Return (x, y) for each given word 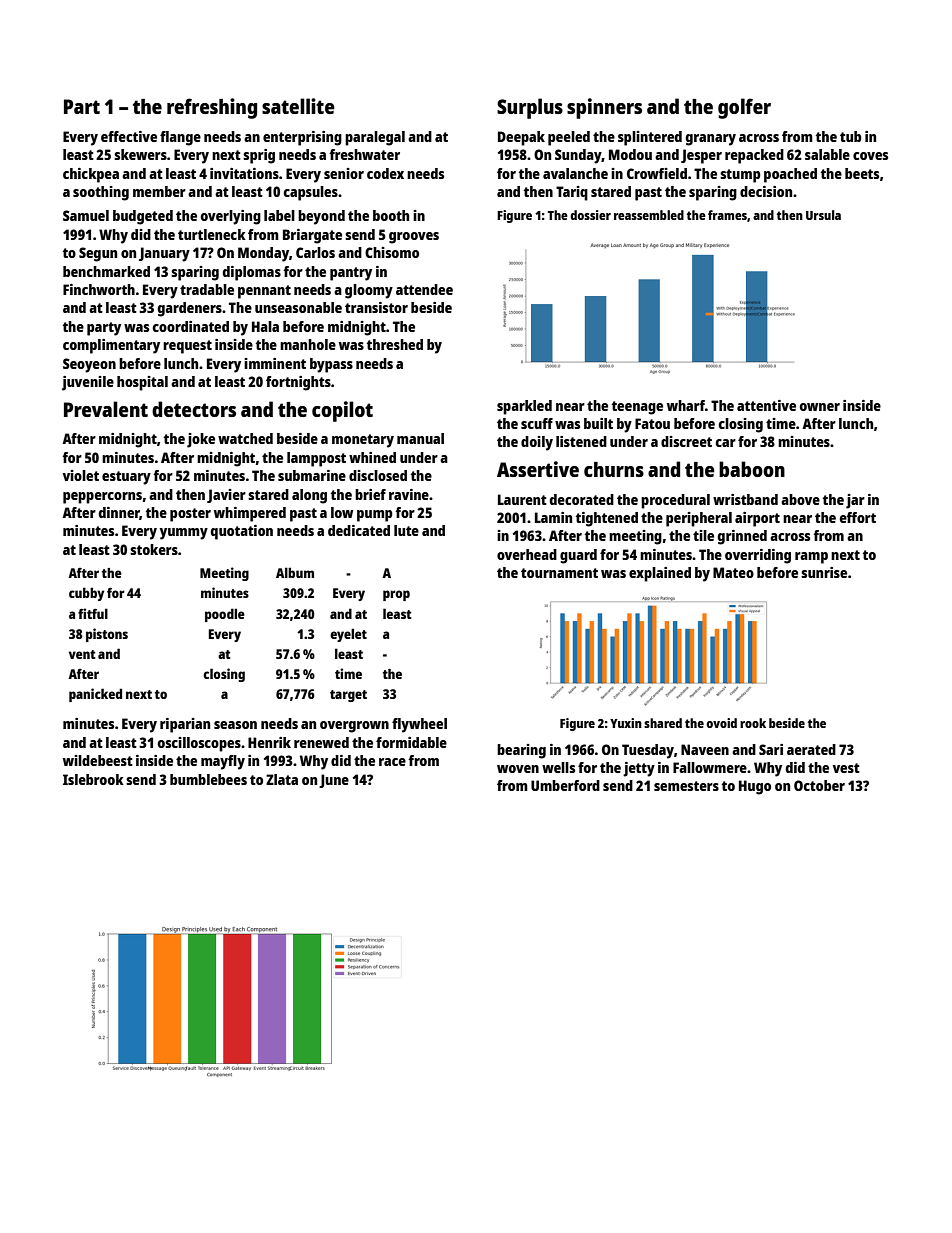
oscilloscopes (199, 744)
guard (578, 556)
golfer (744, 108)
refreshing (212, 108)
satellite (298, 106)
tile (703, 535)
